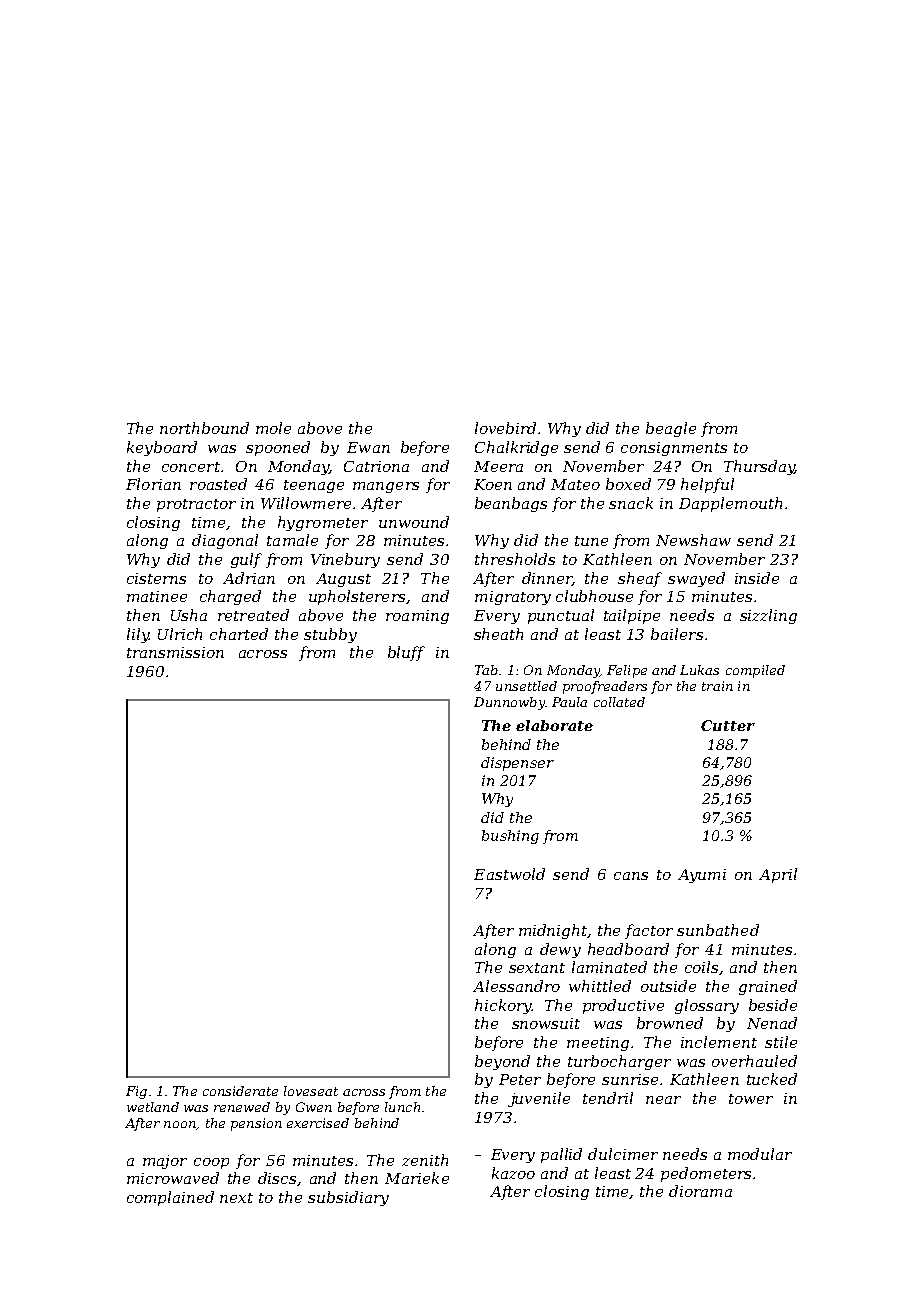  I want to click on protractor, so click(196, 505).
